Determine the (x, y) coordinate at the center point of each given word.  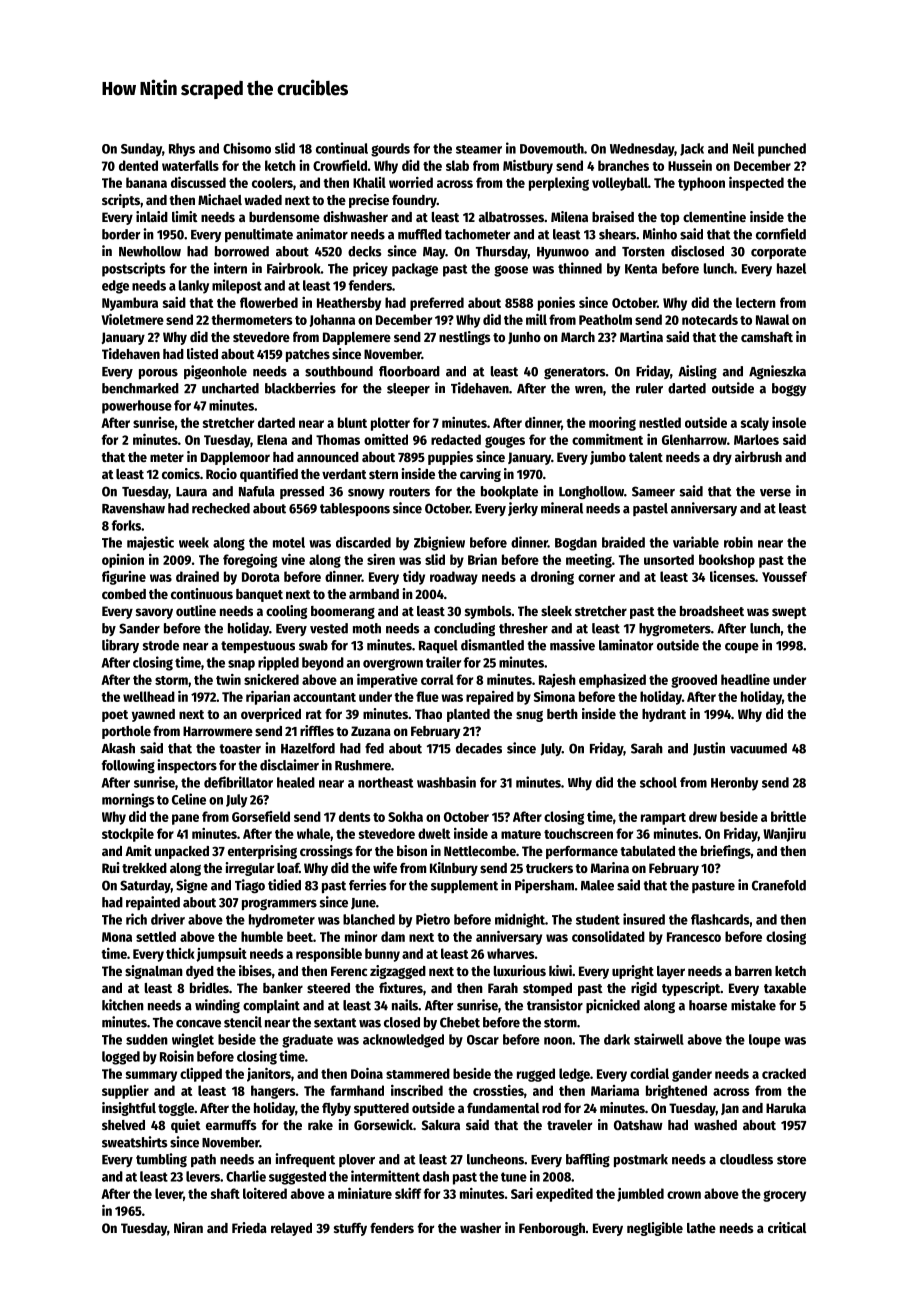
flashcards (720, 919)
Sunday (141, 150)
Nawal (772, 319)
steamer (479, 149)
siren (381, 559)
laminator (626, 645)
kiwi (560, 970)
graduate (307, 1041)
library (120, 646)
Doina (367, 1073)
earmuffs (231, 1125)
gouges (505, 442)
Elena (272, 439)
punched (782, 150)
